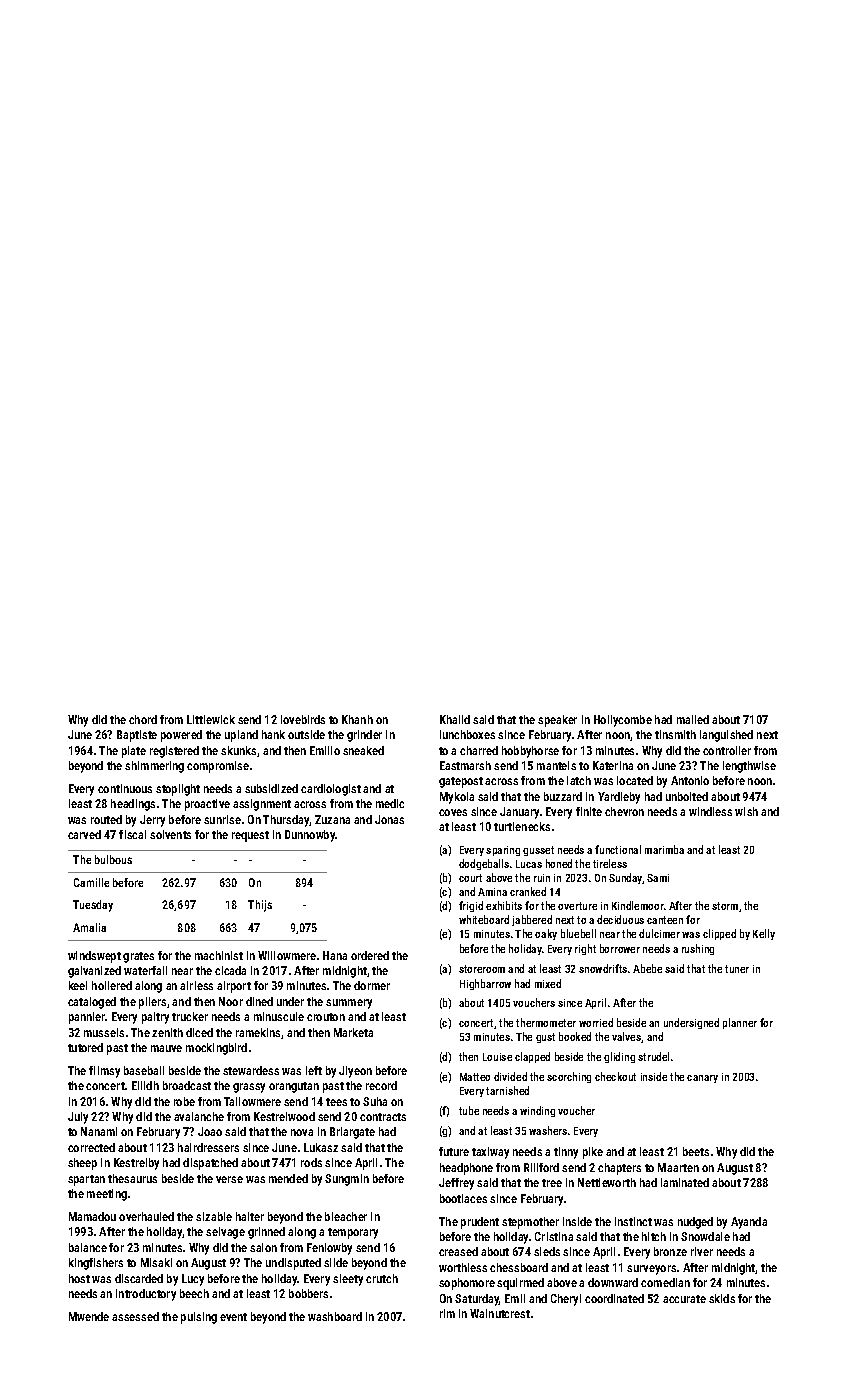  Describe the element at coordinates (88, 1247) in the screenshot. I see `balance` at that location.
